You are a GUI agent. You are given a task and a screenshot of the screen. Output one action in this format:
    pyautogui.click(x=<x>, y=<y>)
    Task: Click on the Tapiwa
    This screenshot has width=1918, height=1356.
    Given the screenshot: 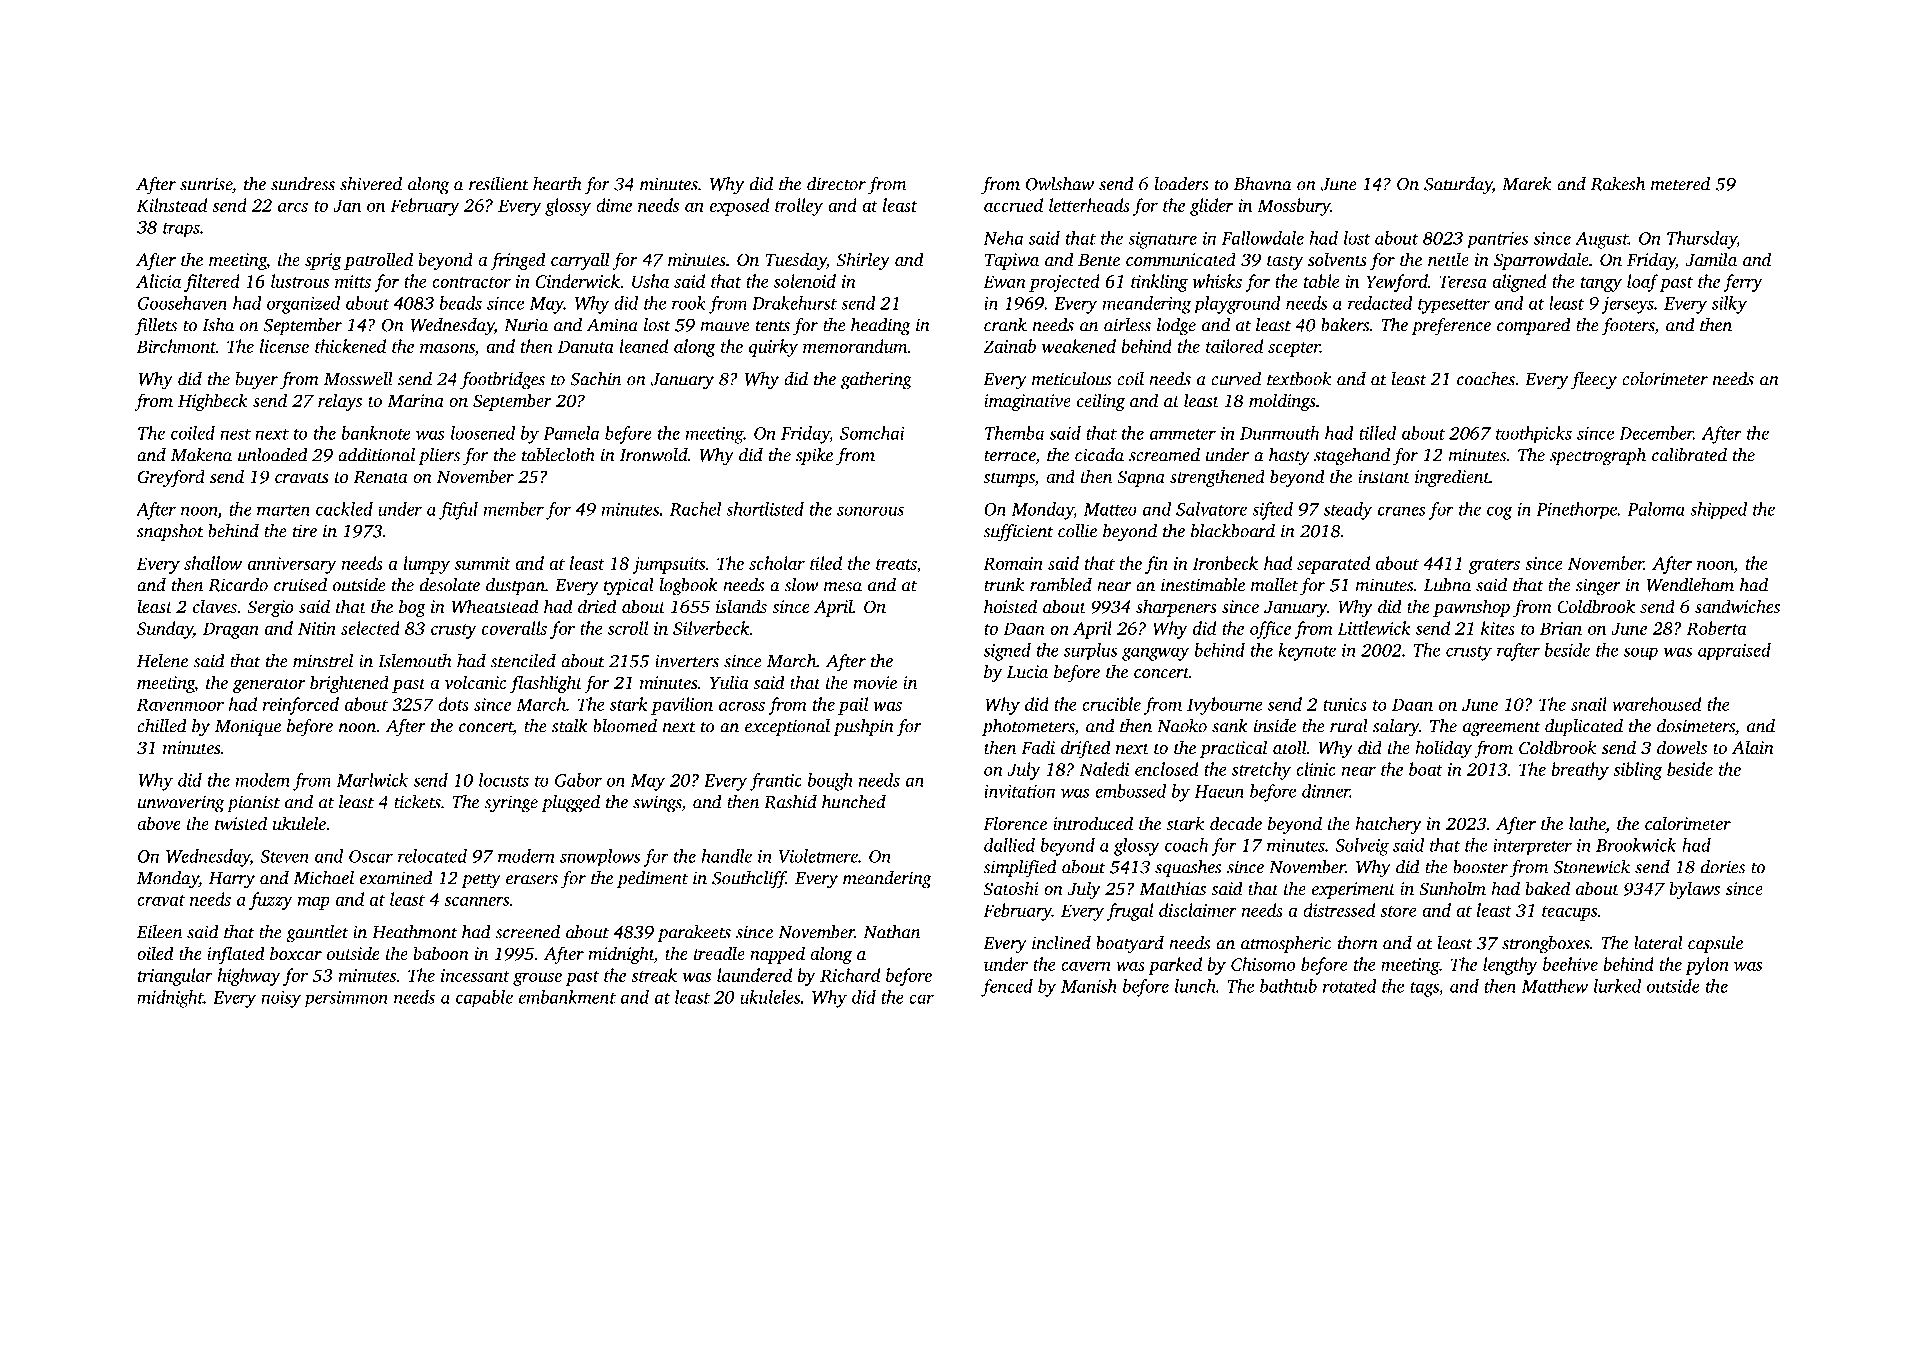 What is the action you would take?
    pyautogui.click(x=1012, y=261)
